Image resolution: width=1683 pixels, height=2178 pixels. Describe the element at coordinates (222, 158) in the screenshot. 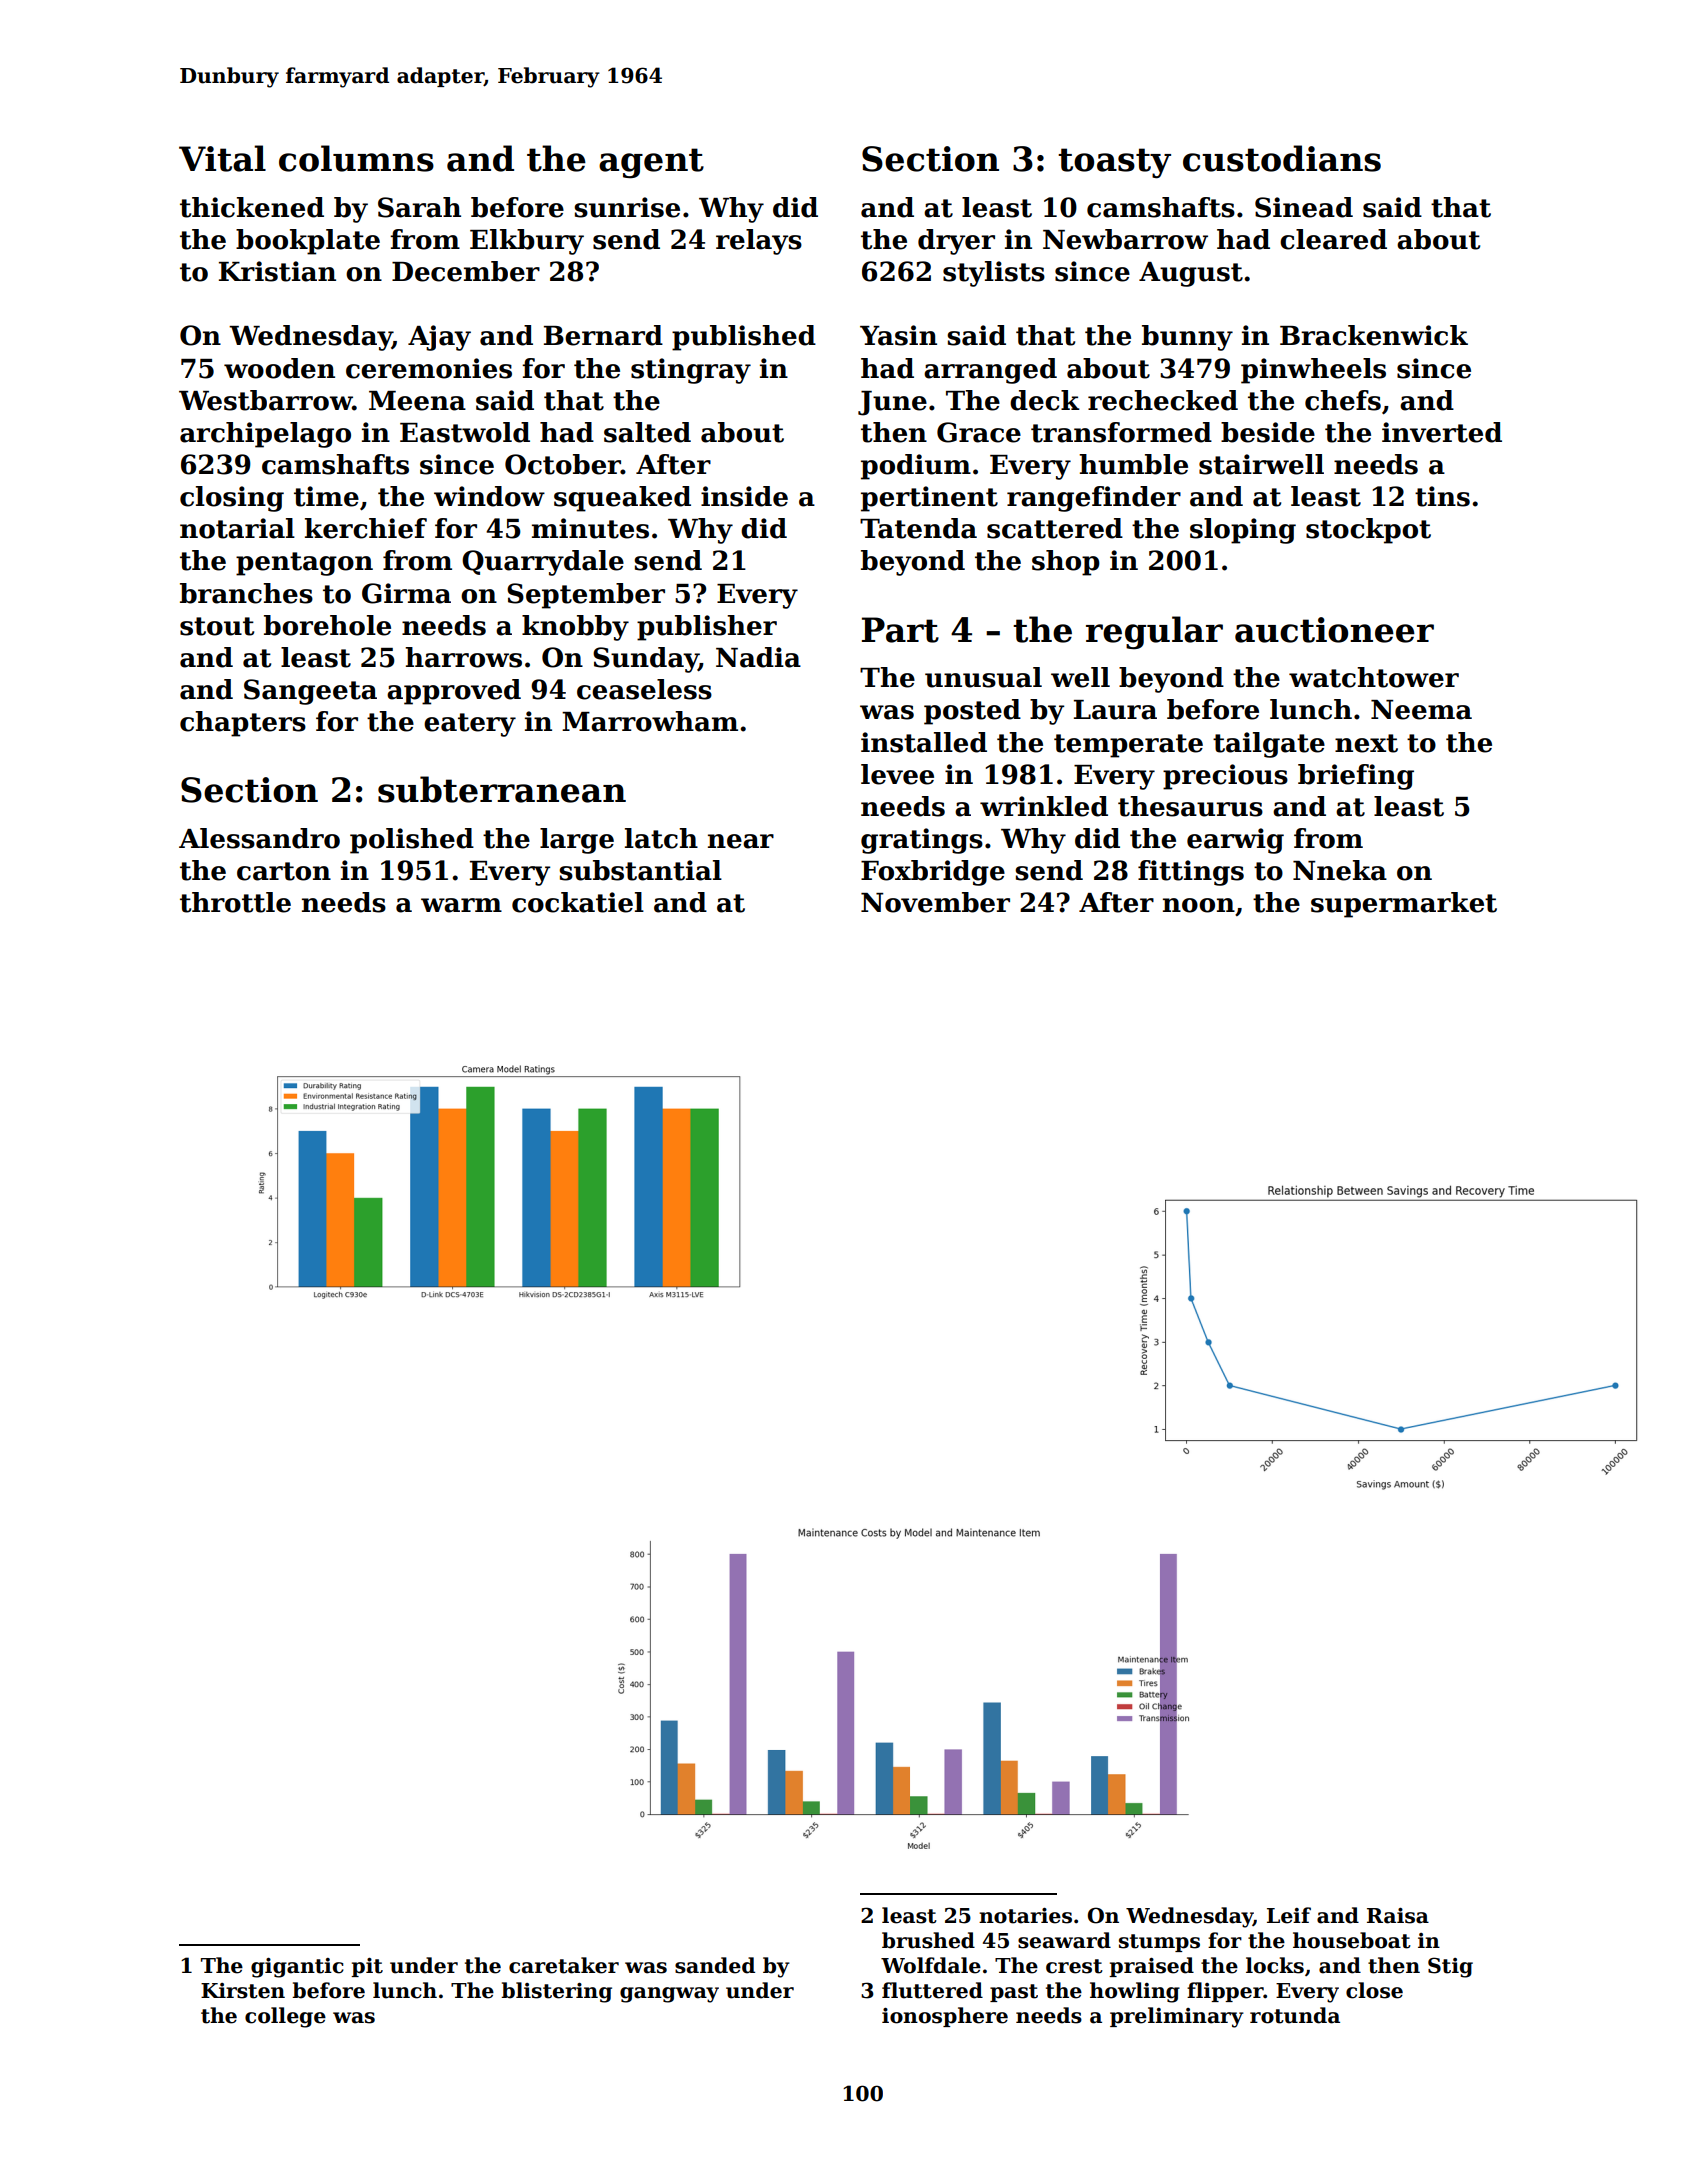

I see `Vital` at that location.
